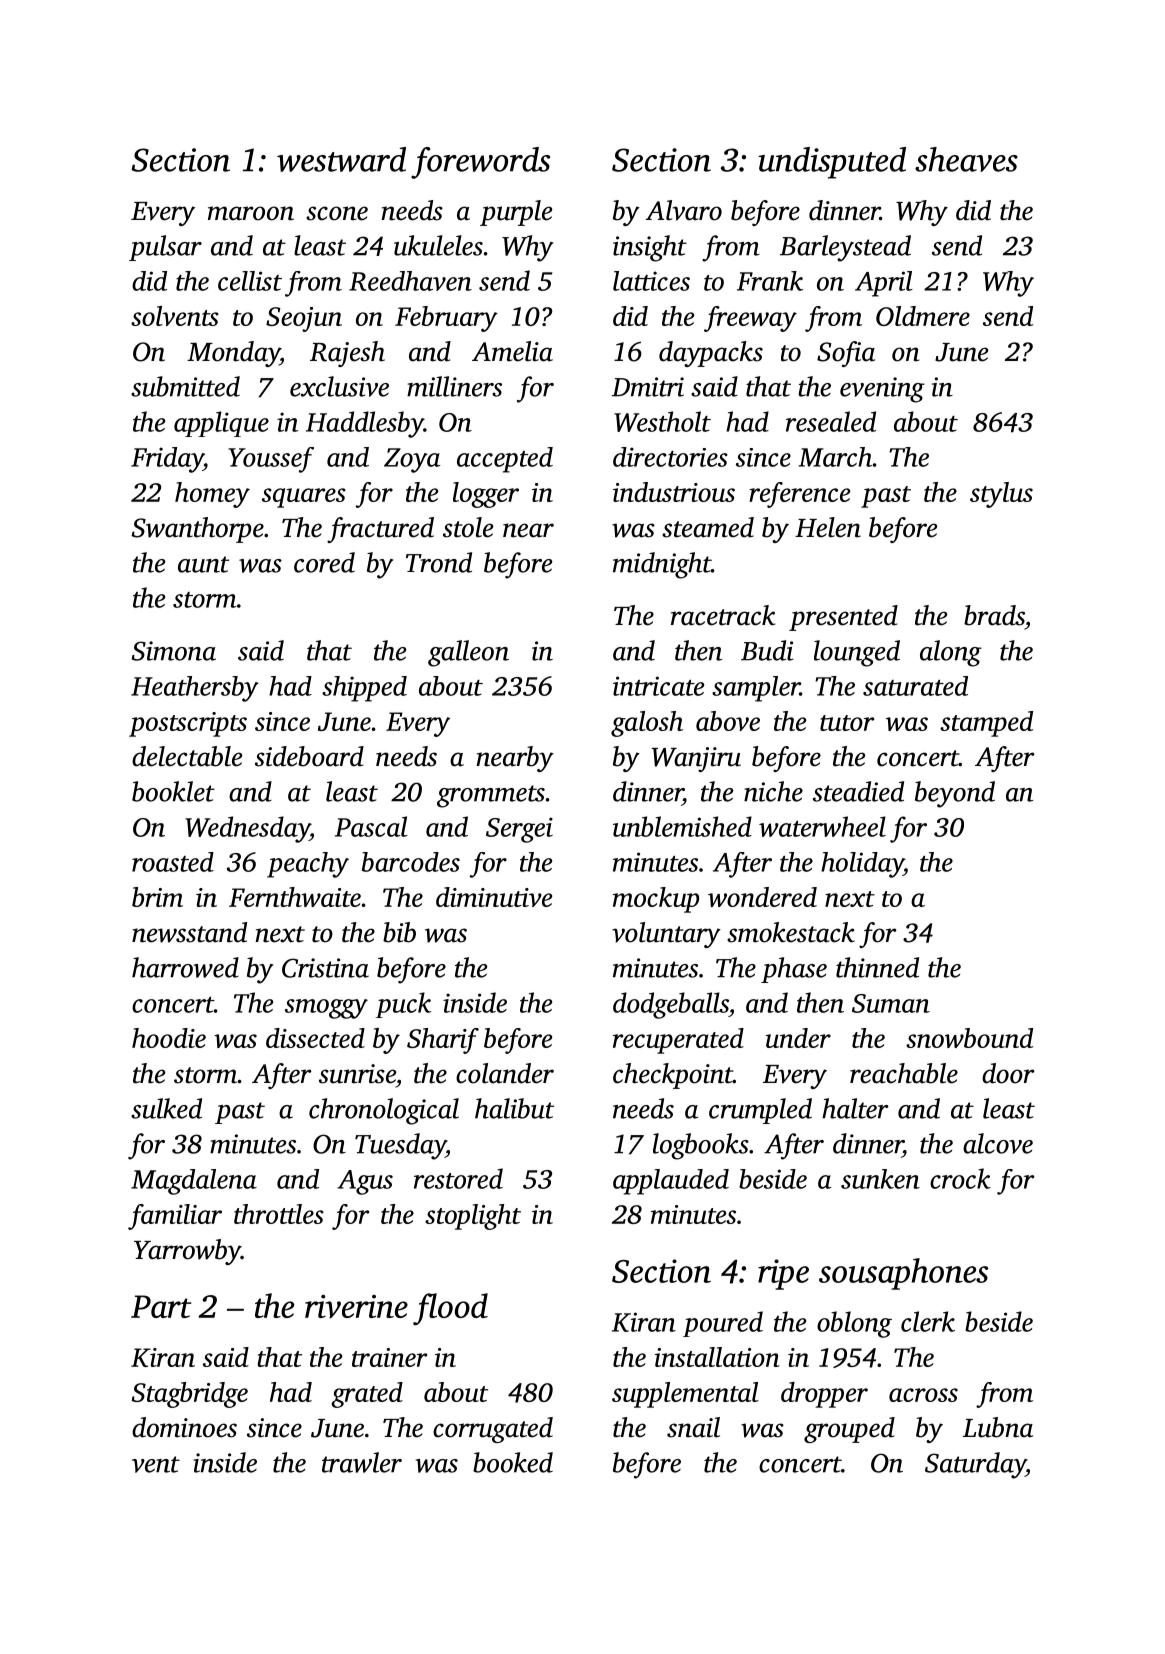  Describe the element at coordinates (362, 1462) in the screenshot. I see `trawler` at that location.
